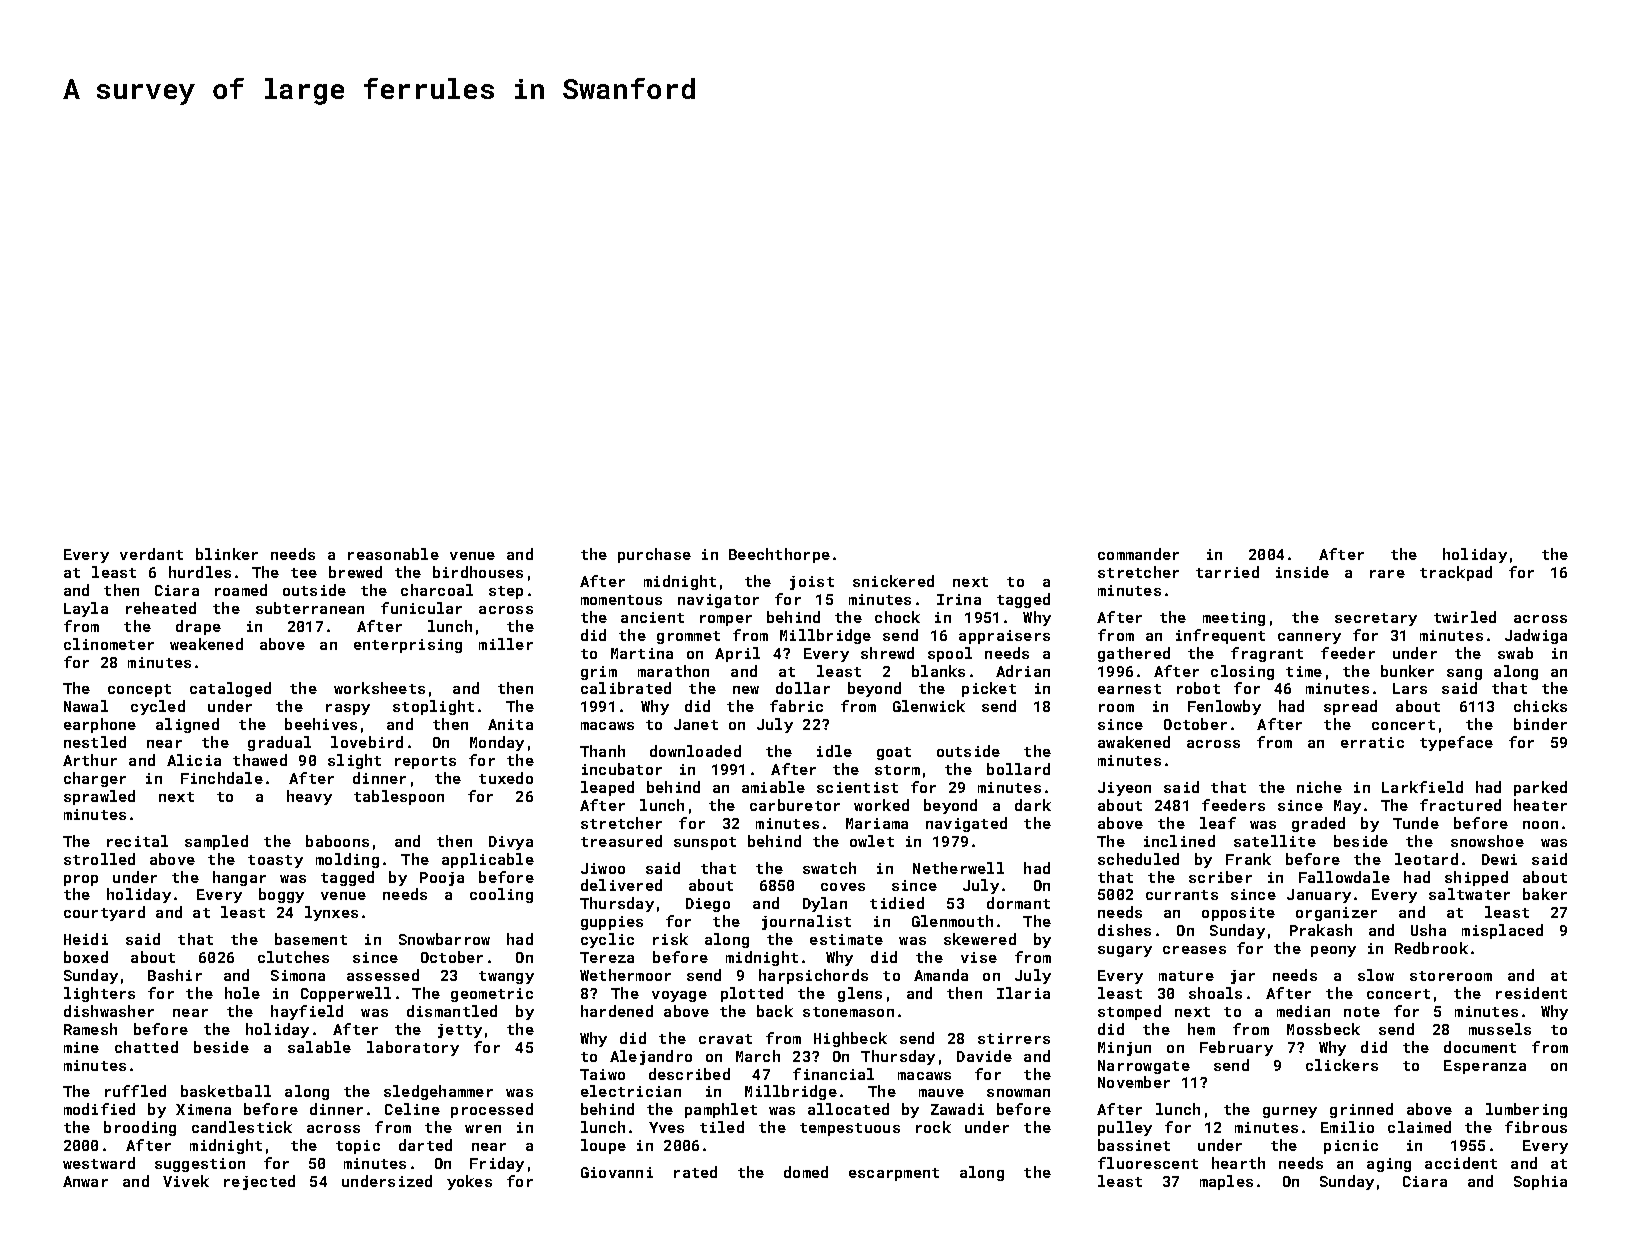 The height and width of the screenshot is (1260, 1631). I want to click on Snowbarrow, so click(444, 939).
